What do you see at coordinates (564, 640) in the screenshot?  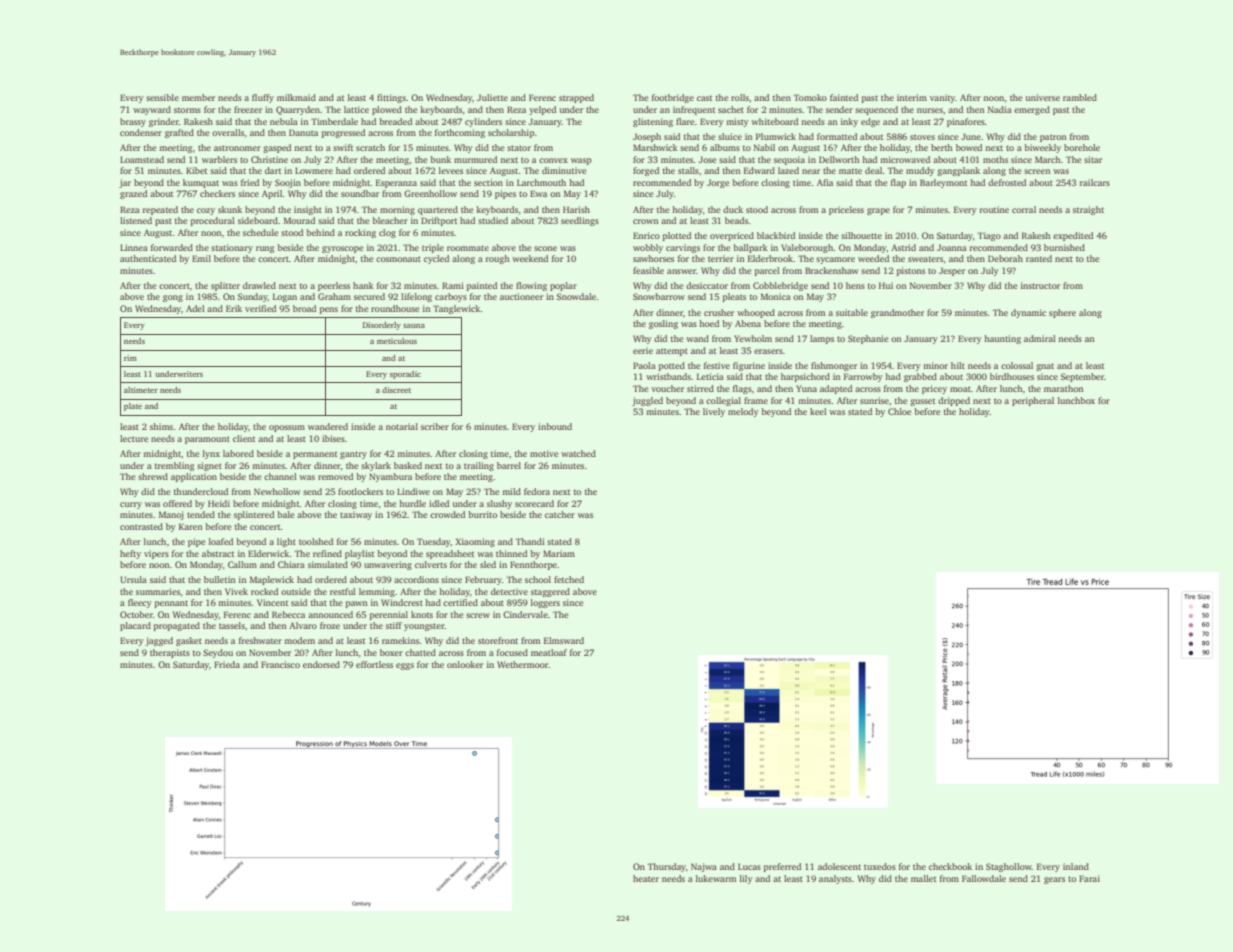 I see `Elmsward` at bounding box center [564, 640].
